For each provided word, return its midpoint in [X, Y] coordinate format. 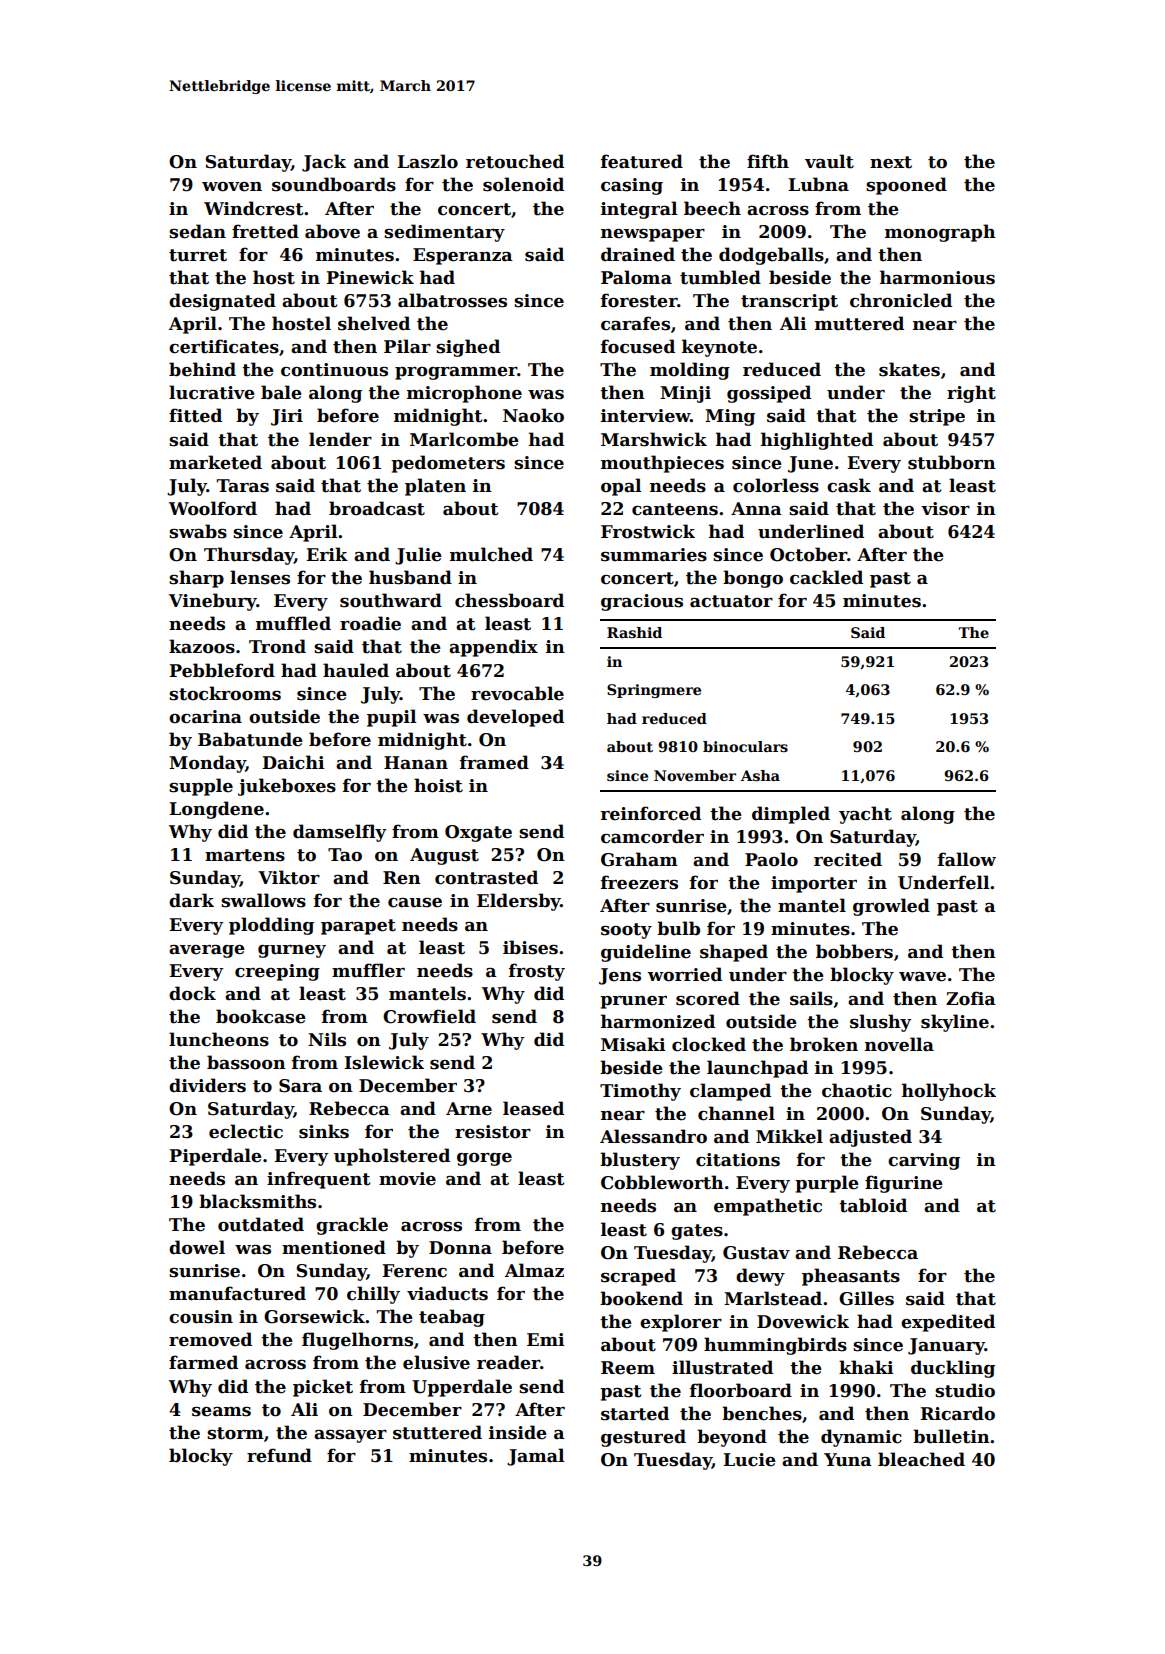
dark [191, 900]
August [444, 856]
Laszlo [427, 161]
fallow [967, 859]
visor [945, 509]
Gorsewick [315, 1316]
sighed [468, 348]
